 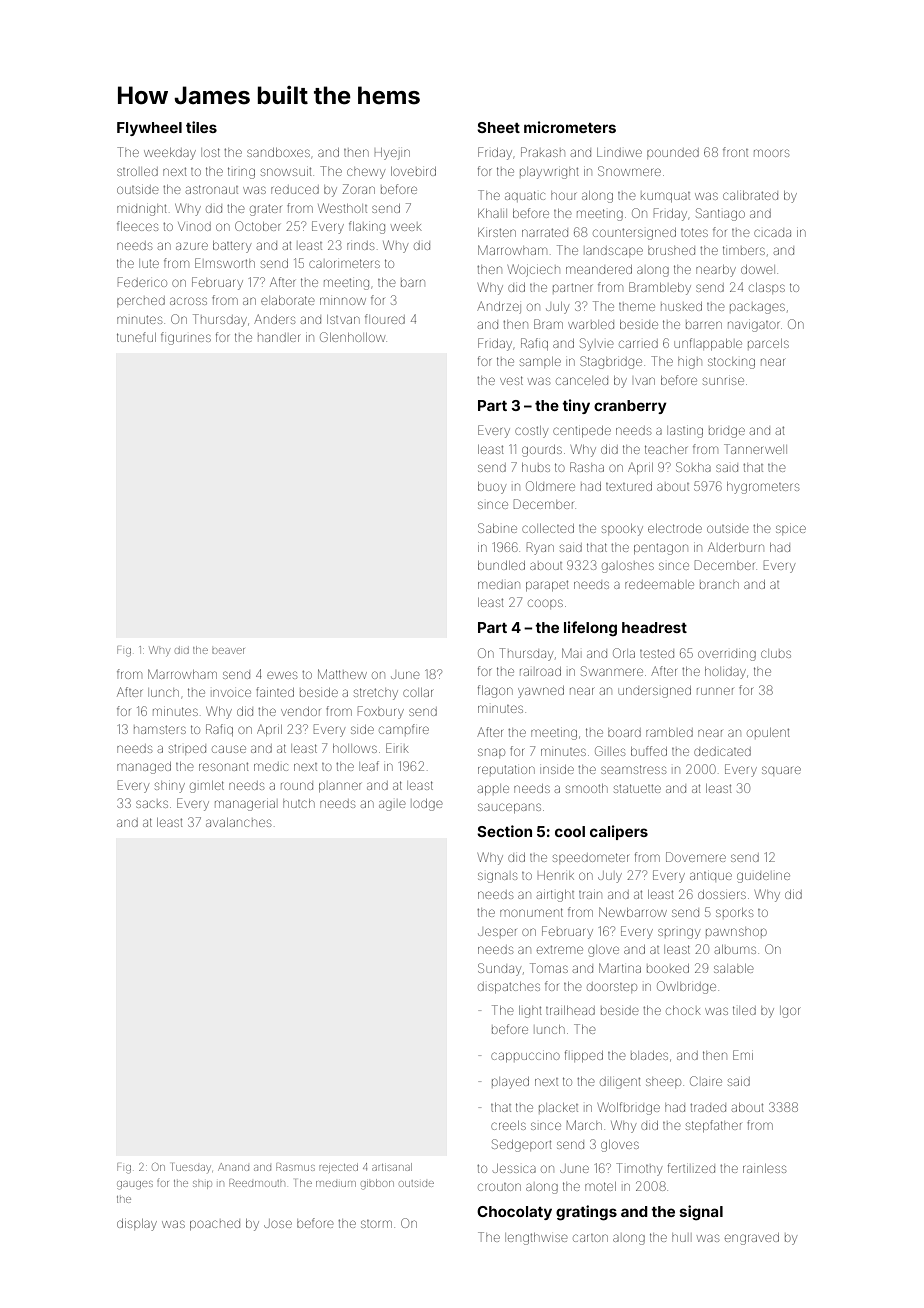 What do you see at coordinates (771, 153) in the screenshot?
I see `moors` at bounding box center [771, 153].
